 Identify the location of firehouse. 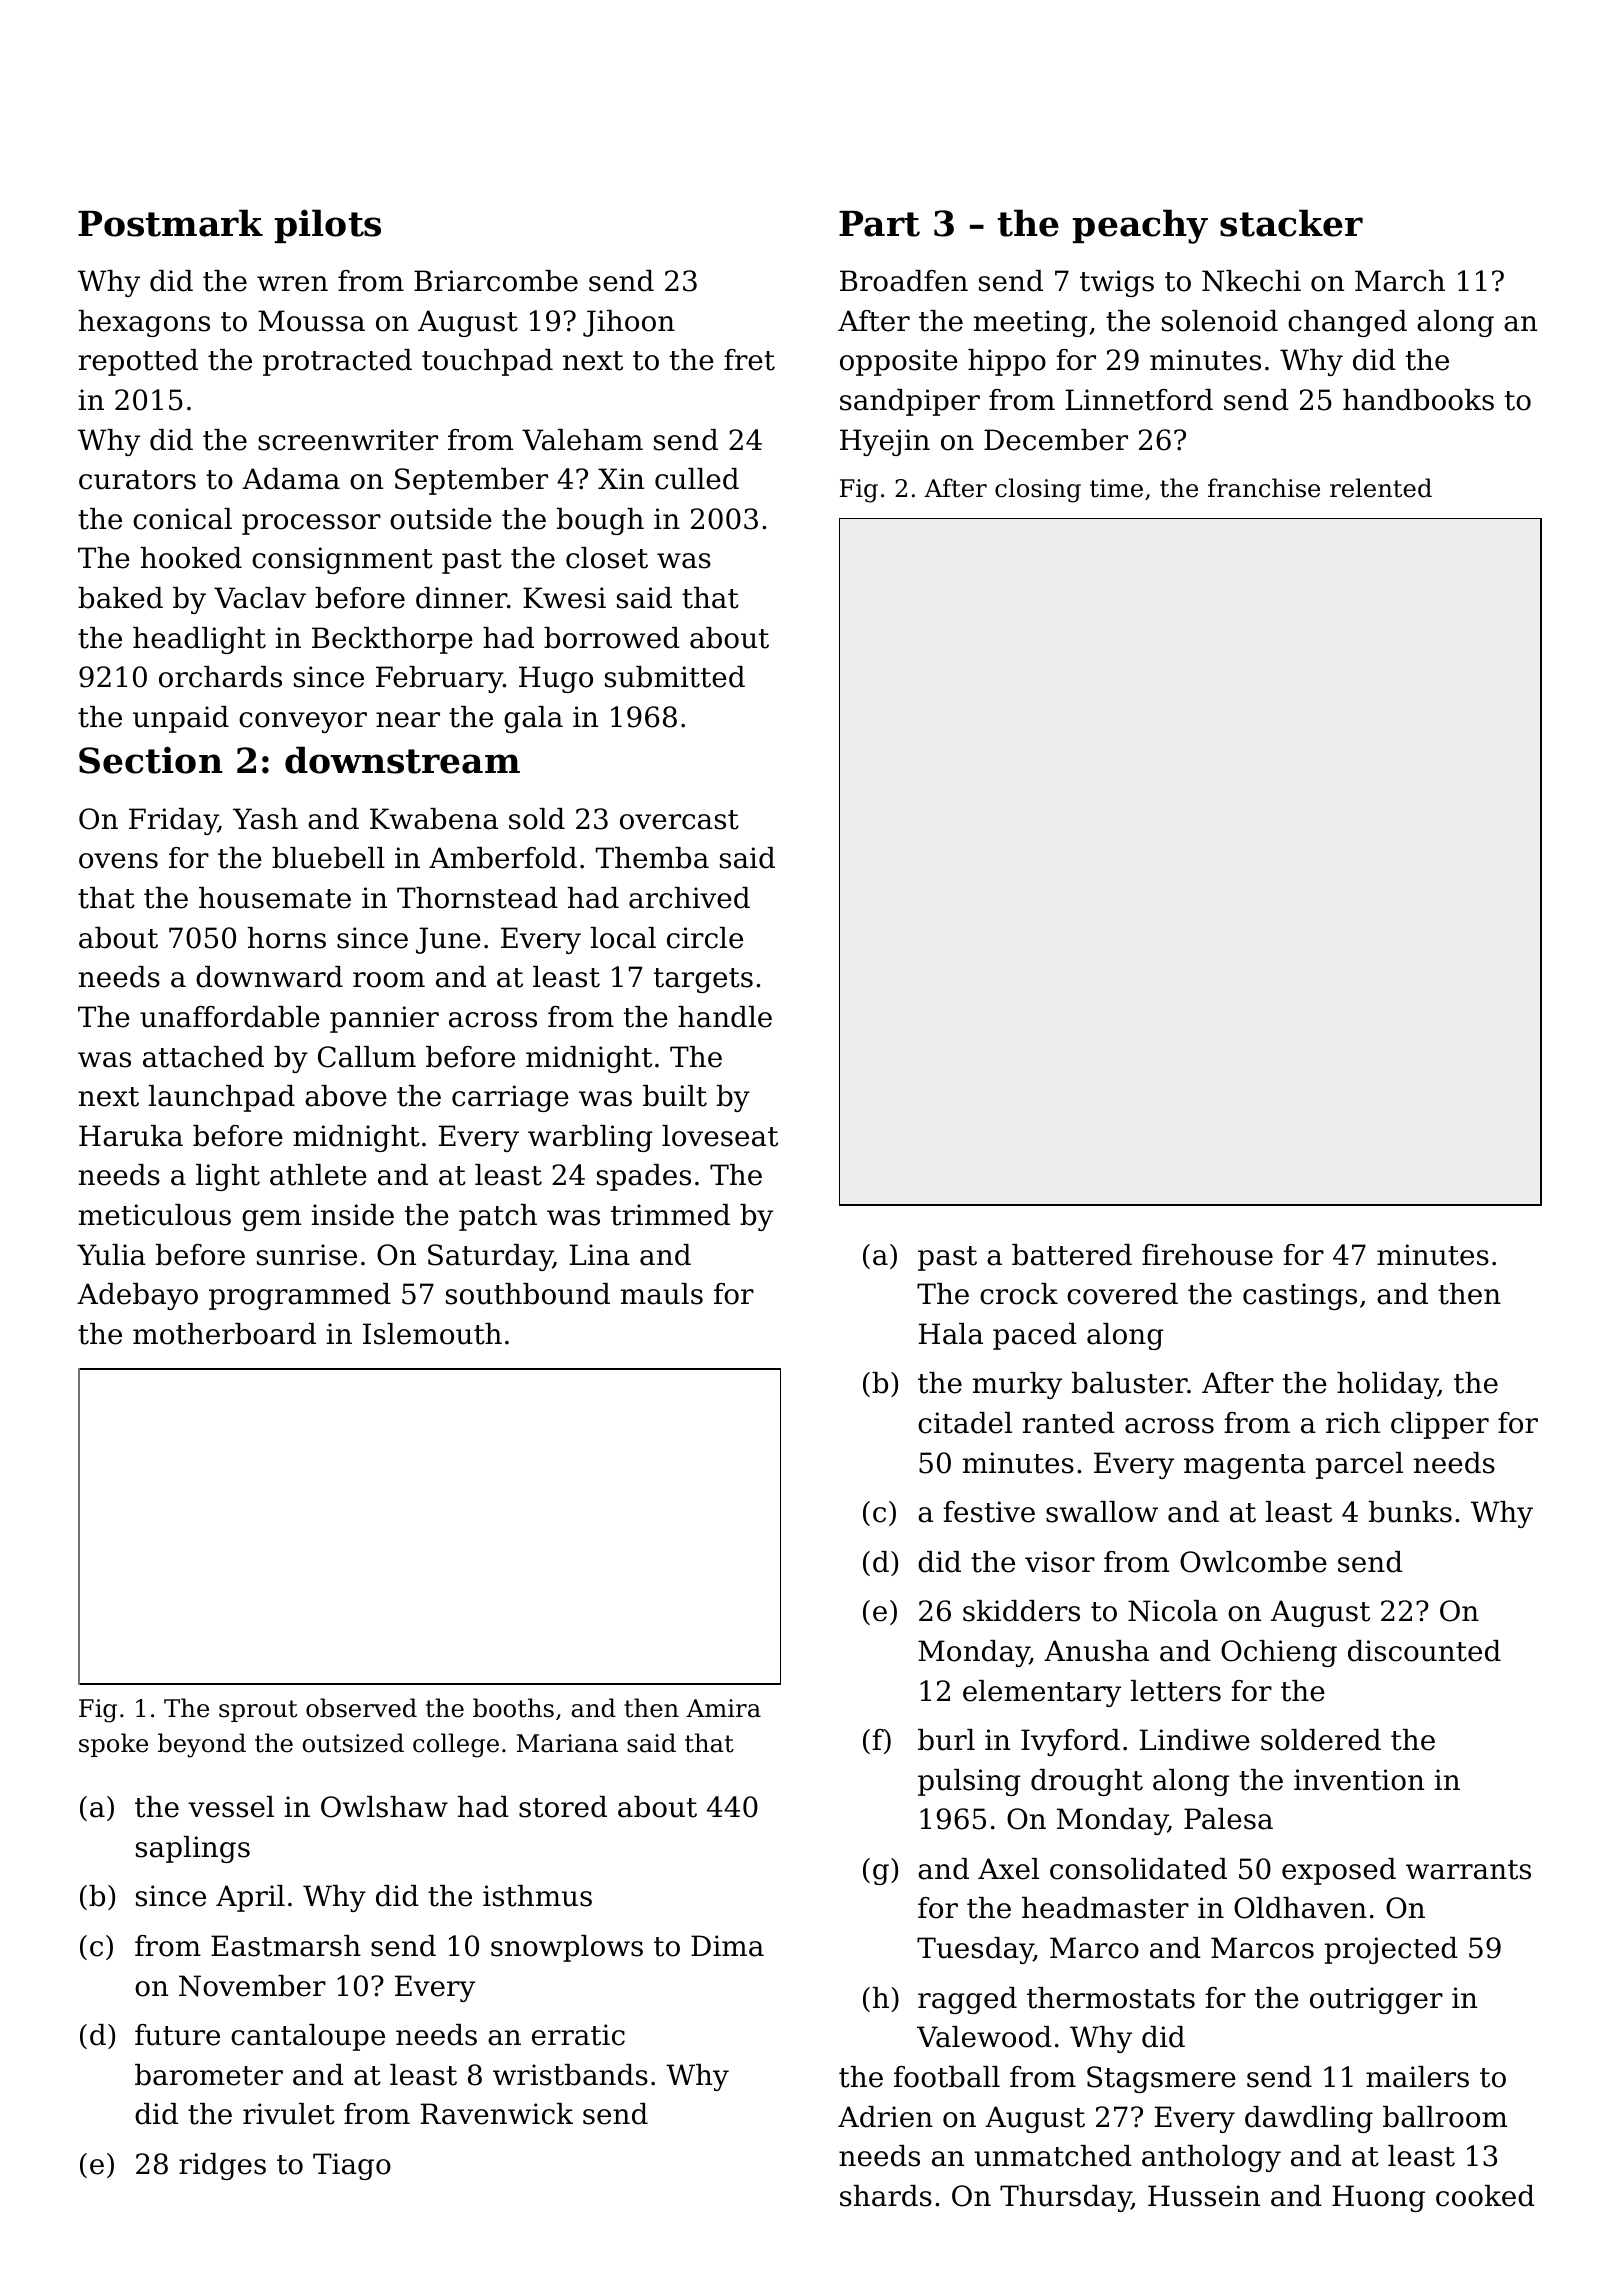
(1207, 1255).
